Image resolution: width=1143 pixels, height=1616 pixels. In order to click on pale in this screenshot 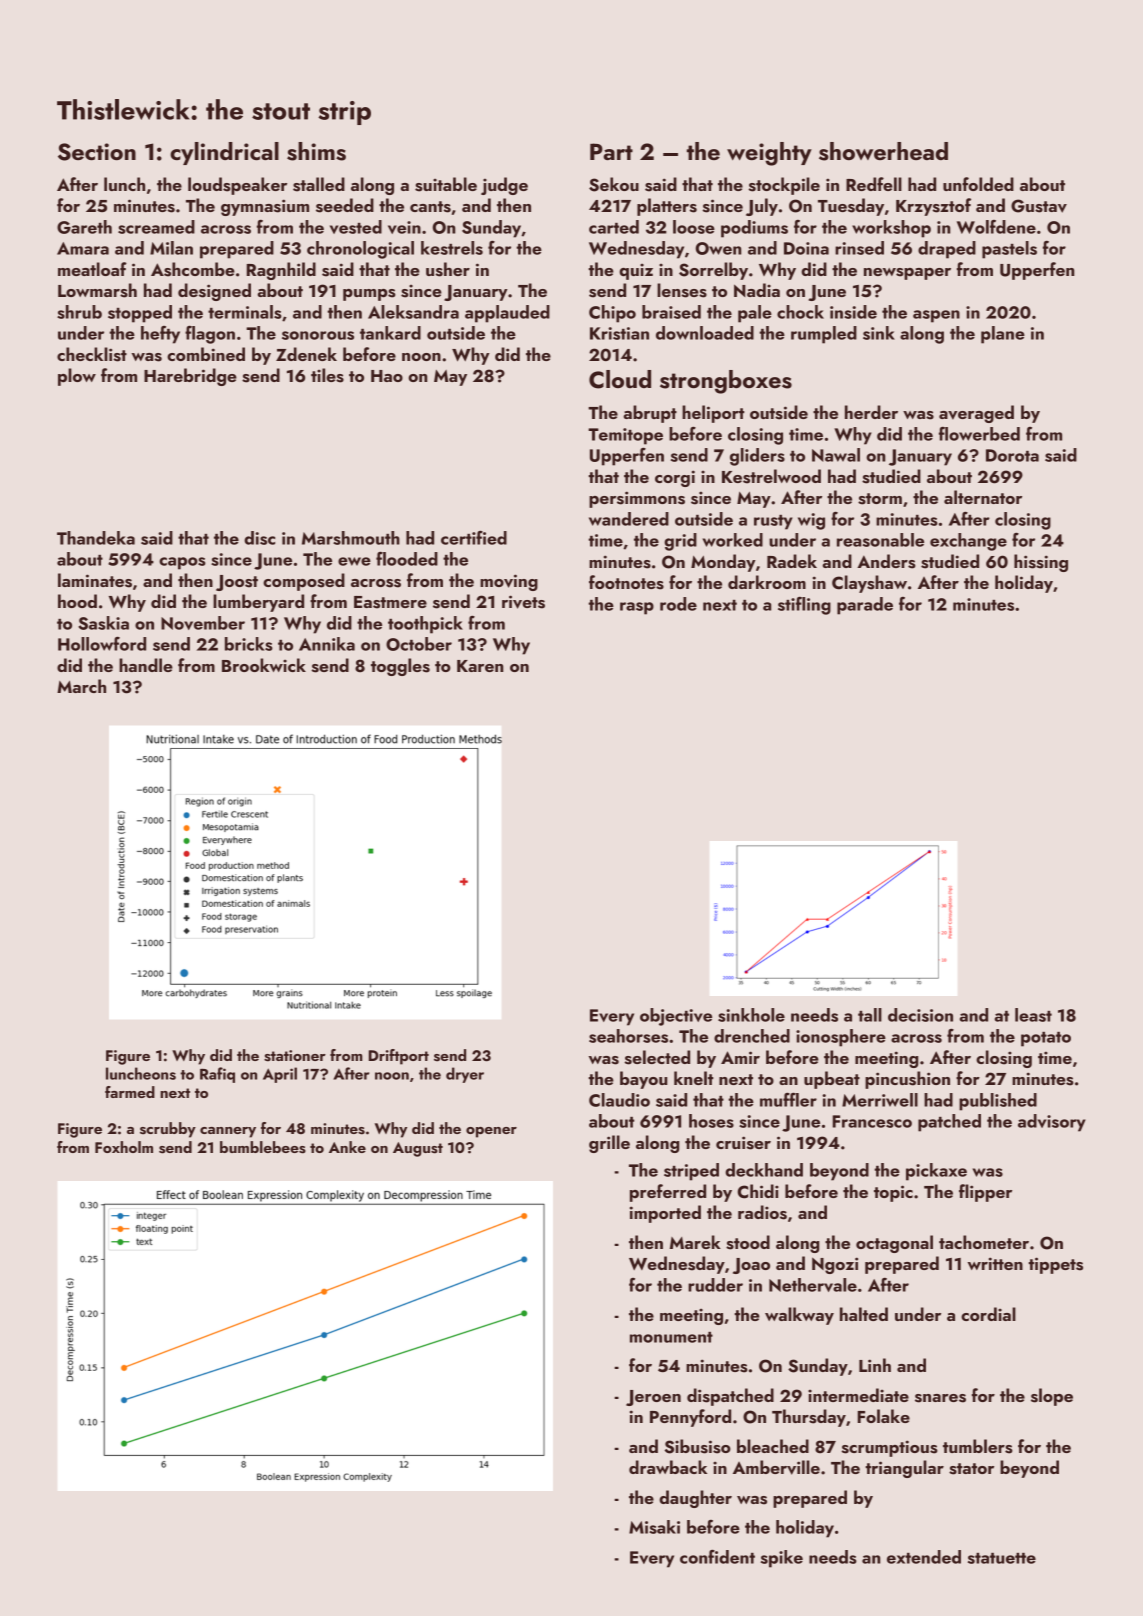, I will do `click(755, 314)`.
